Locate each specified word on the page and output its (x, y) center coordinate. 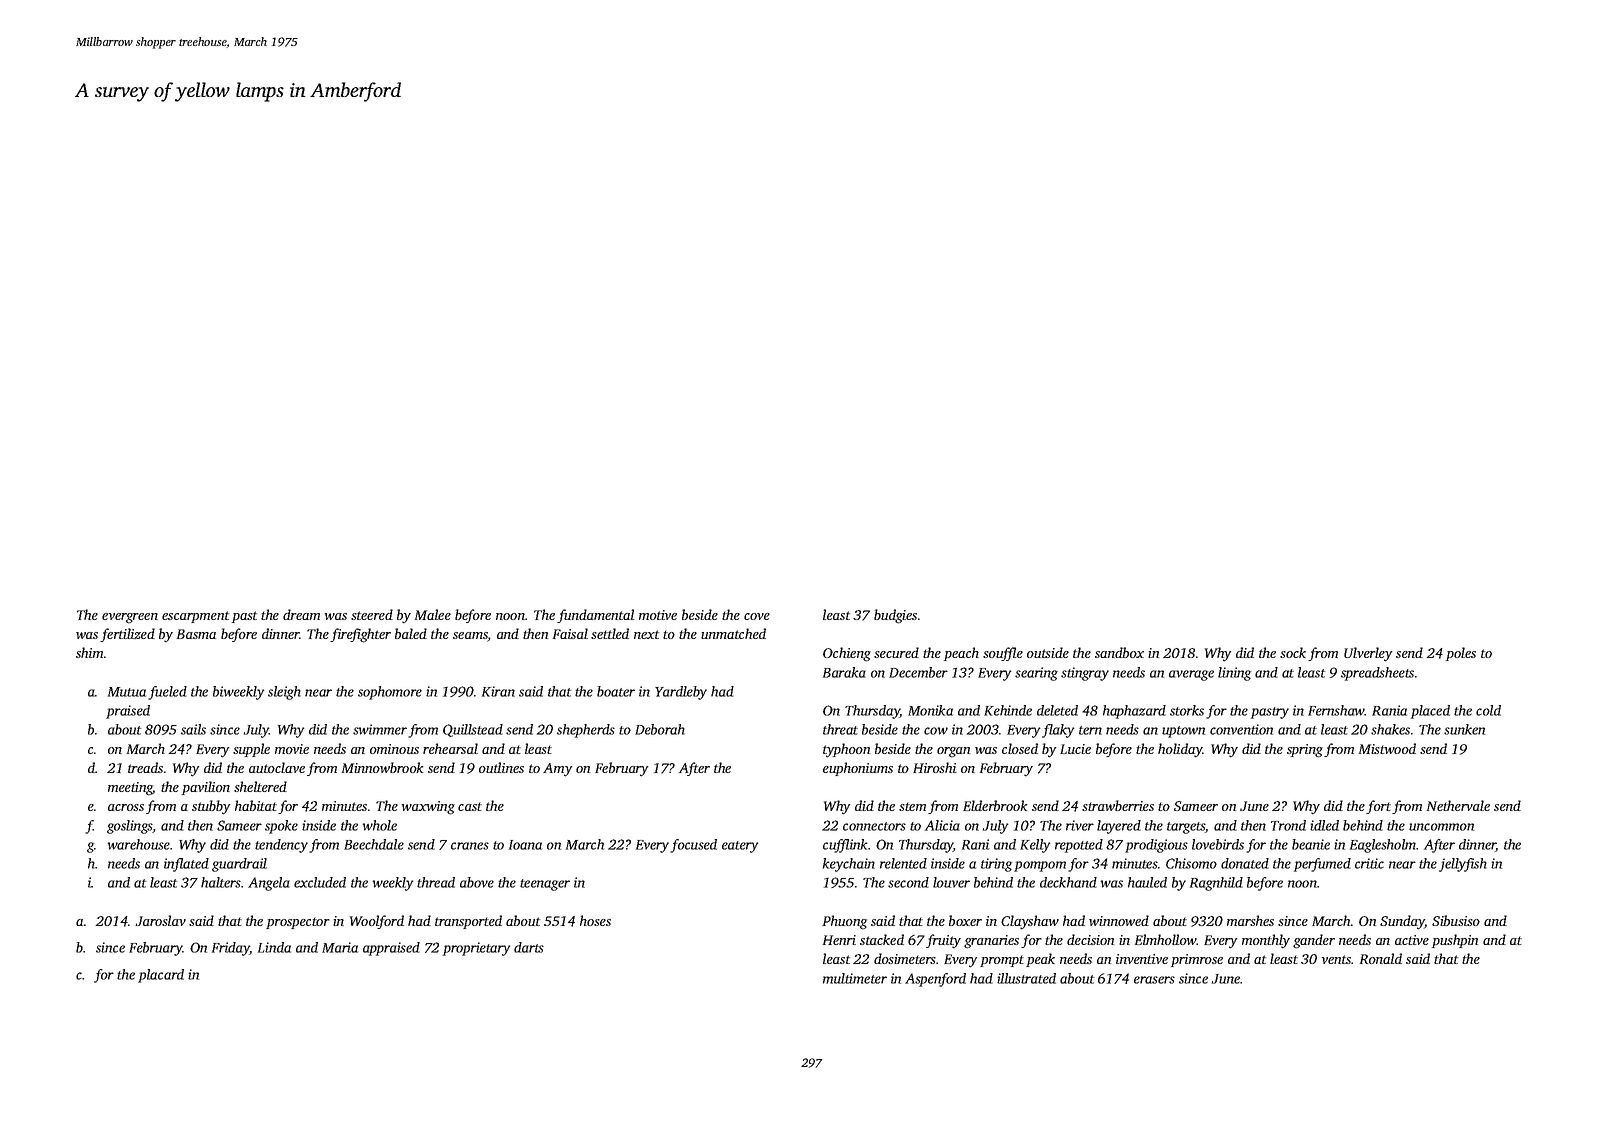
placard (161, 976)
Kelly (1035, 846)
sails (193, 729)
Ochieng (847, 654)
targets (1186, 828)
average (1191, 675)
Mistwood (1387, 748)
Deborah (660, 729)
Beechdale (374, 844)
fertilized (127, 635)
